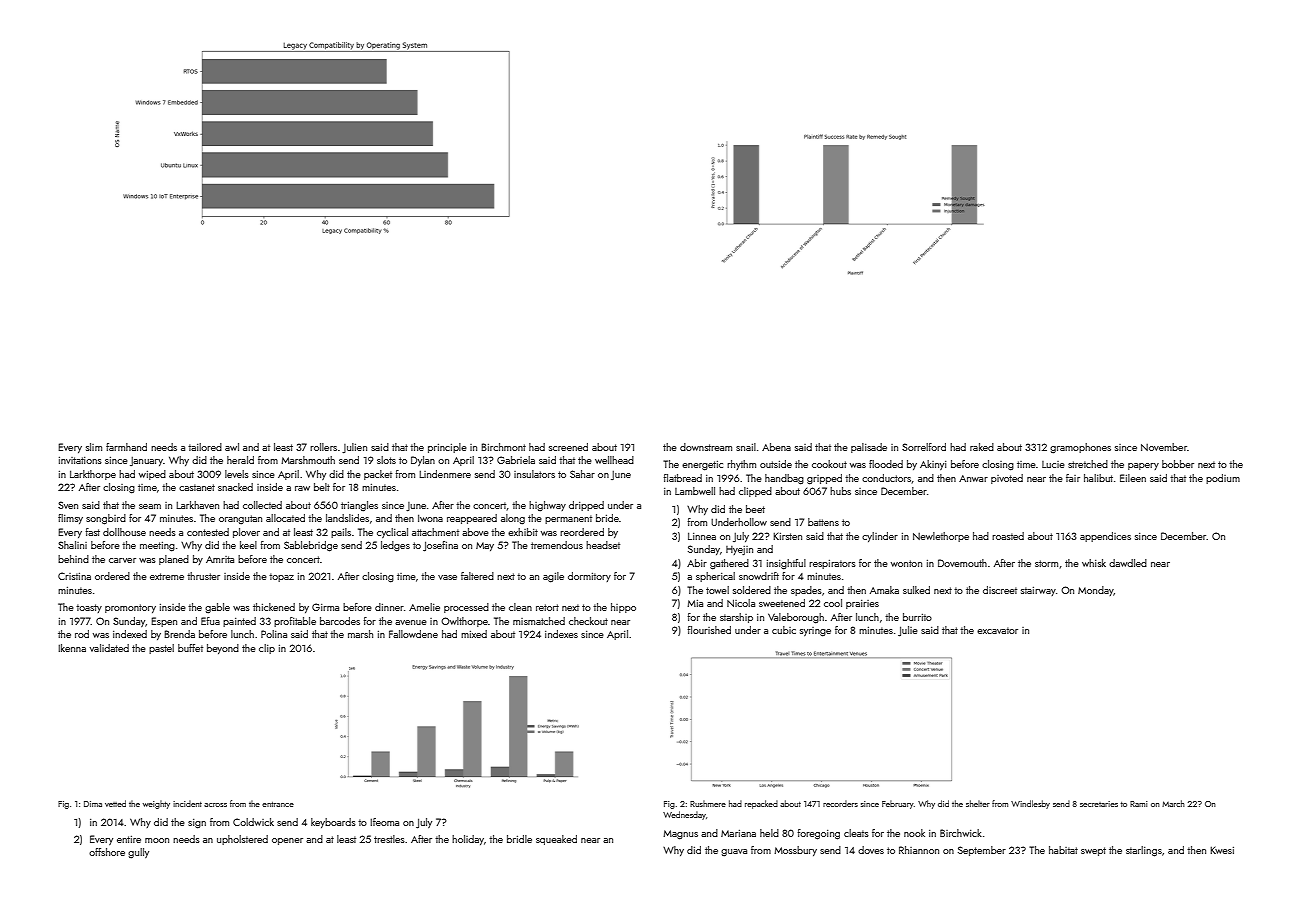  I want to click on faltered, so click(477, 576).
